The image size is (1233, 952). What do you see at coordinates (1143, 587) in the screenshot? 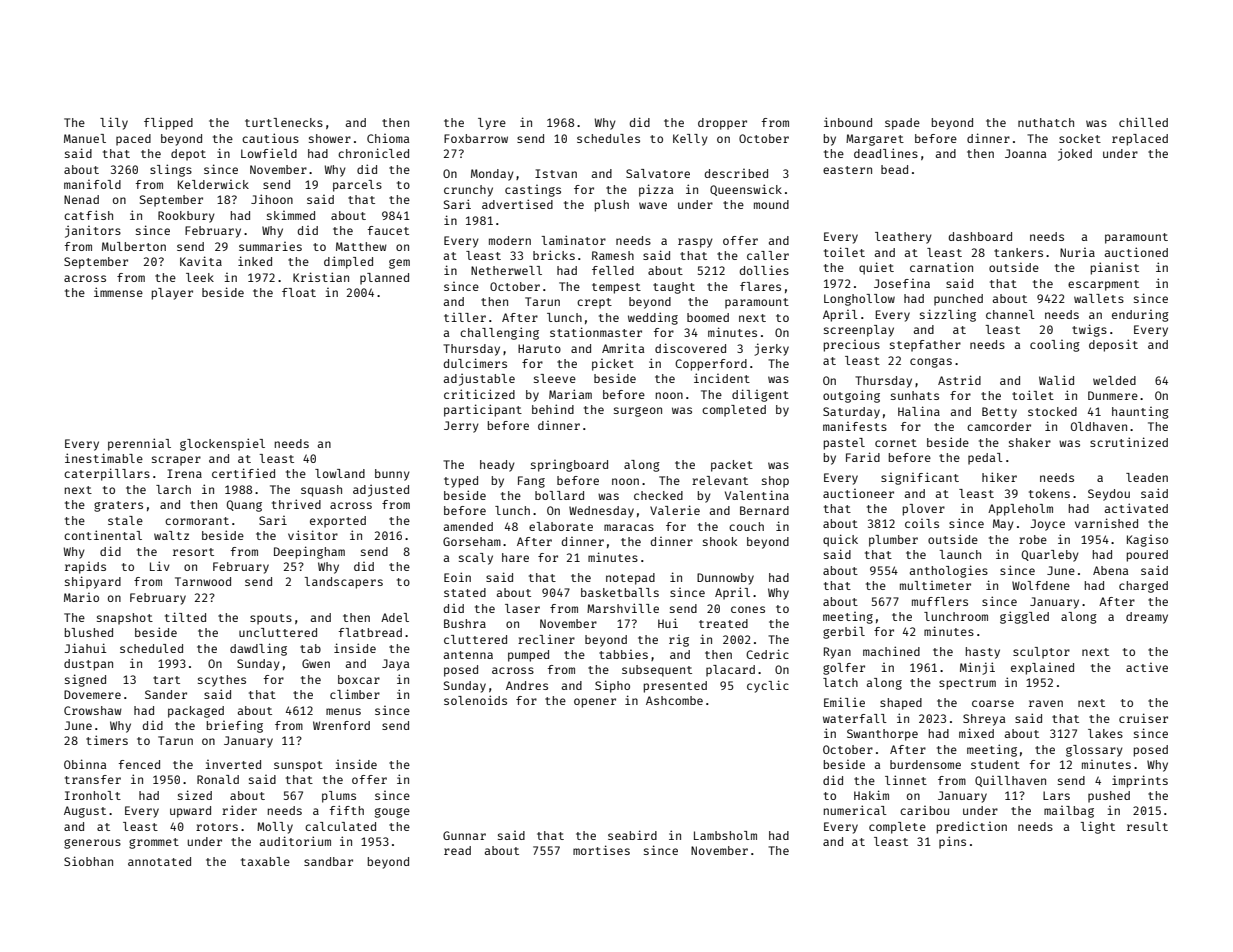
I see `charged` at bounding box center [1143, 587].
